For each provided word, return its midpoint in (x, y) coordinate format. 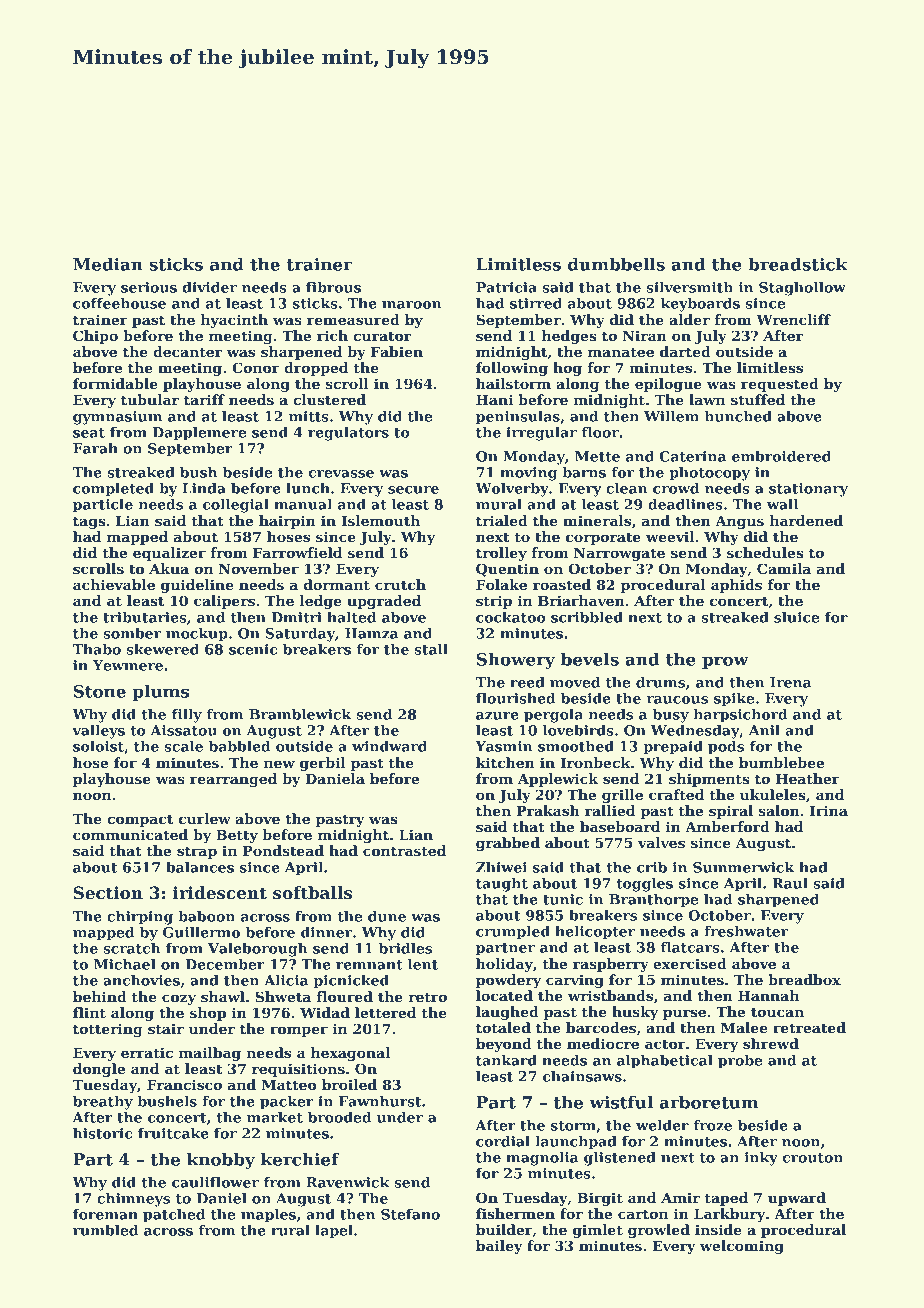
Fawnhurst (380, 1101)
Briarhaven (581, 600)
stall (431, 649)
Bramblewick (300, 714)
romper (299, 1031)
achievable (114, 584)
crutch (400, 584)
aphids (736, 586)
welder (662, 1125)
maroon (412, 305)
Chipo (95, 337)
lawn (707, 399)
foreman (105, 1214)
